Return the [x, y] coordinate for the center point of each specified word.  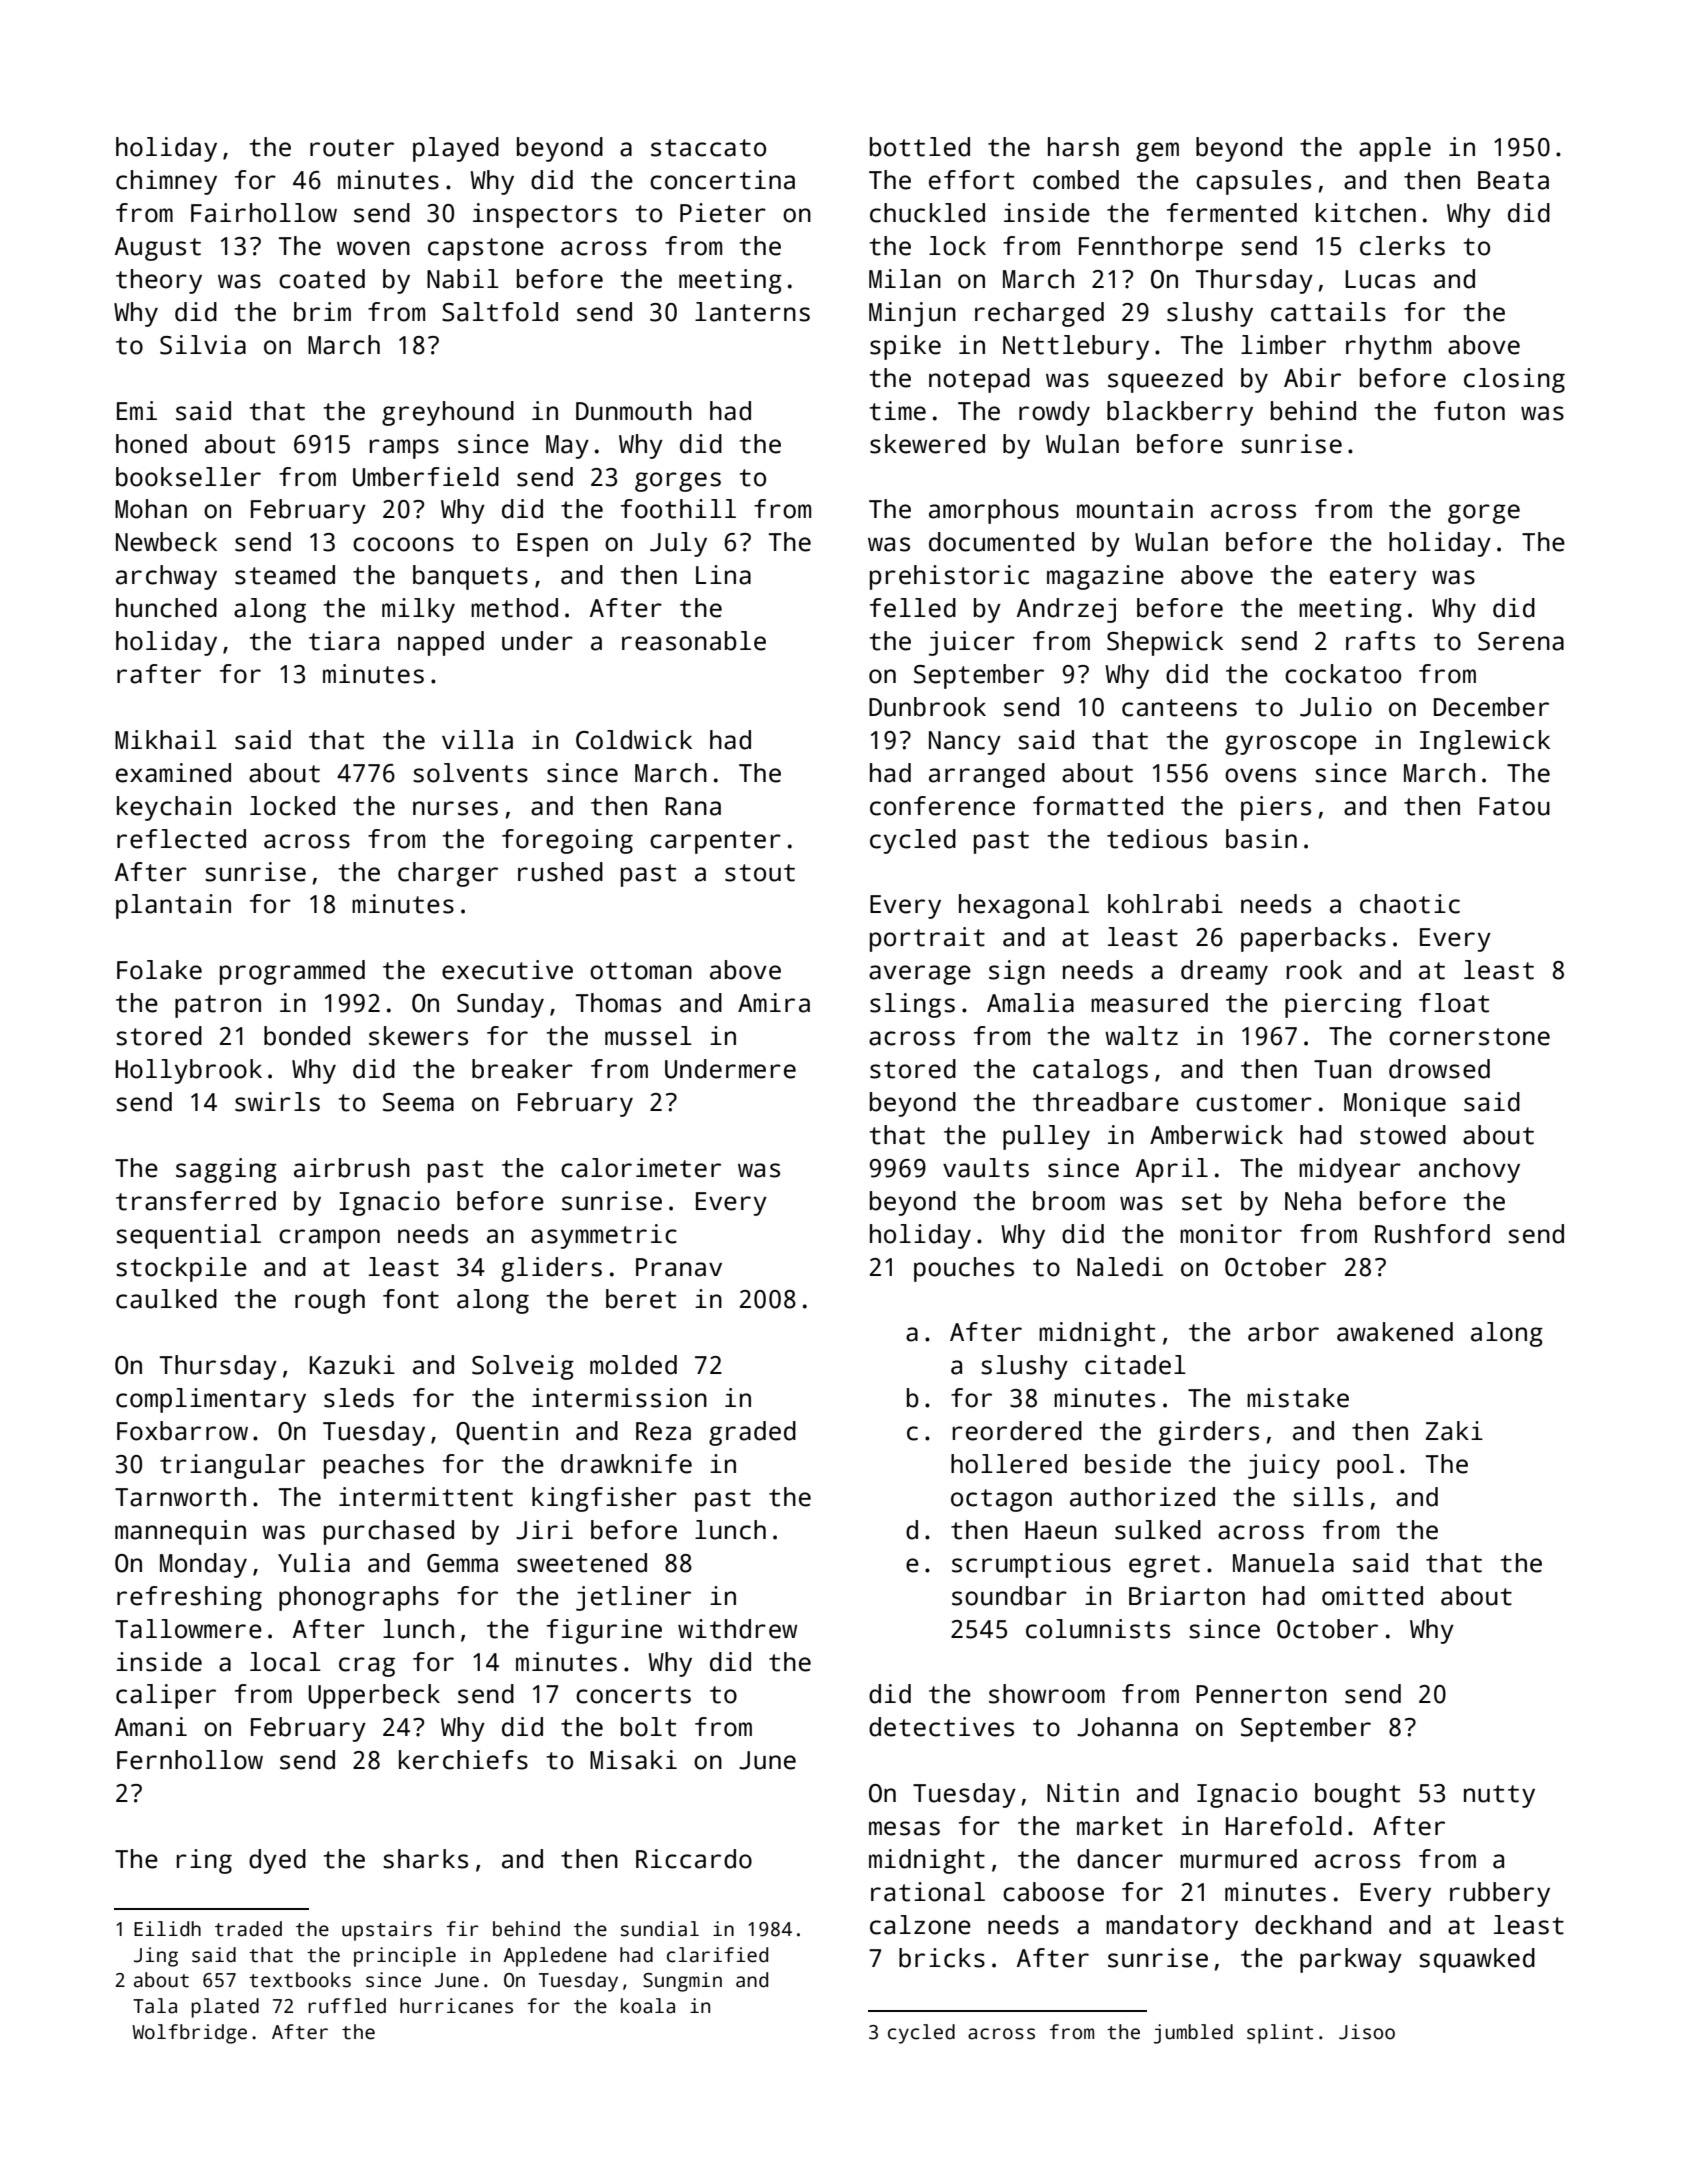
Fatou [1514, 806]
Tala [155, 2006]
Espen [552, 545]
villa [477, 740]
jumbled [1193, 2034]
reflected [181, 839]
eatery [1373, 578]
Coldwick [634, 740]
